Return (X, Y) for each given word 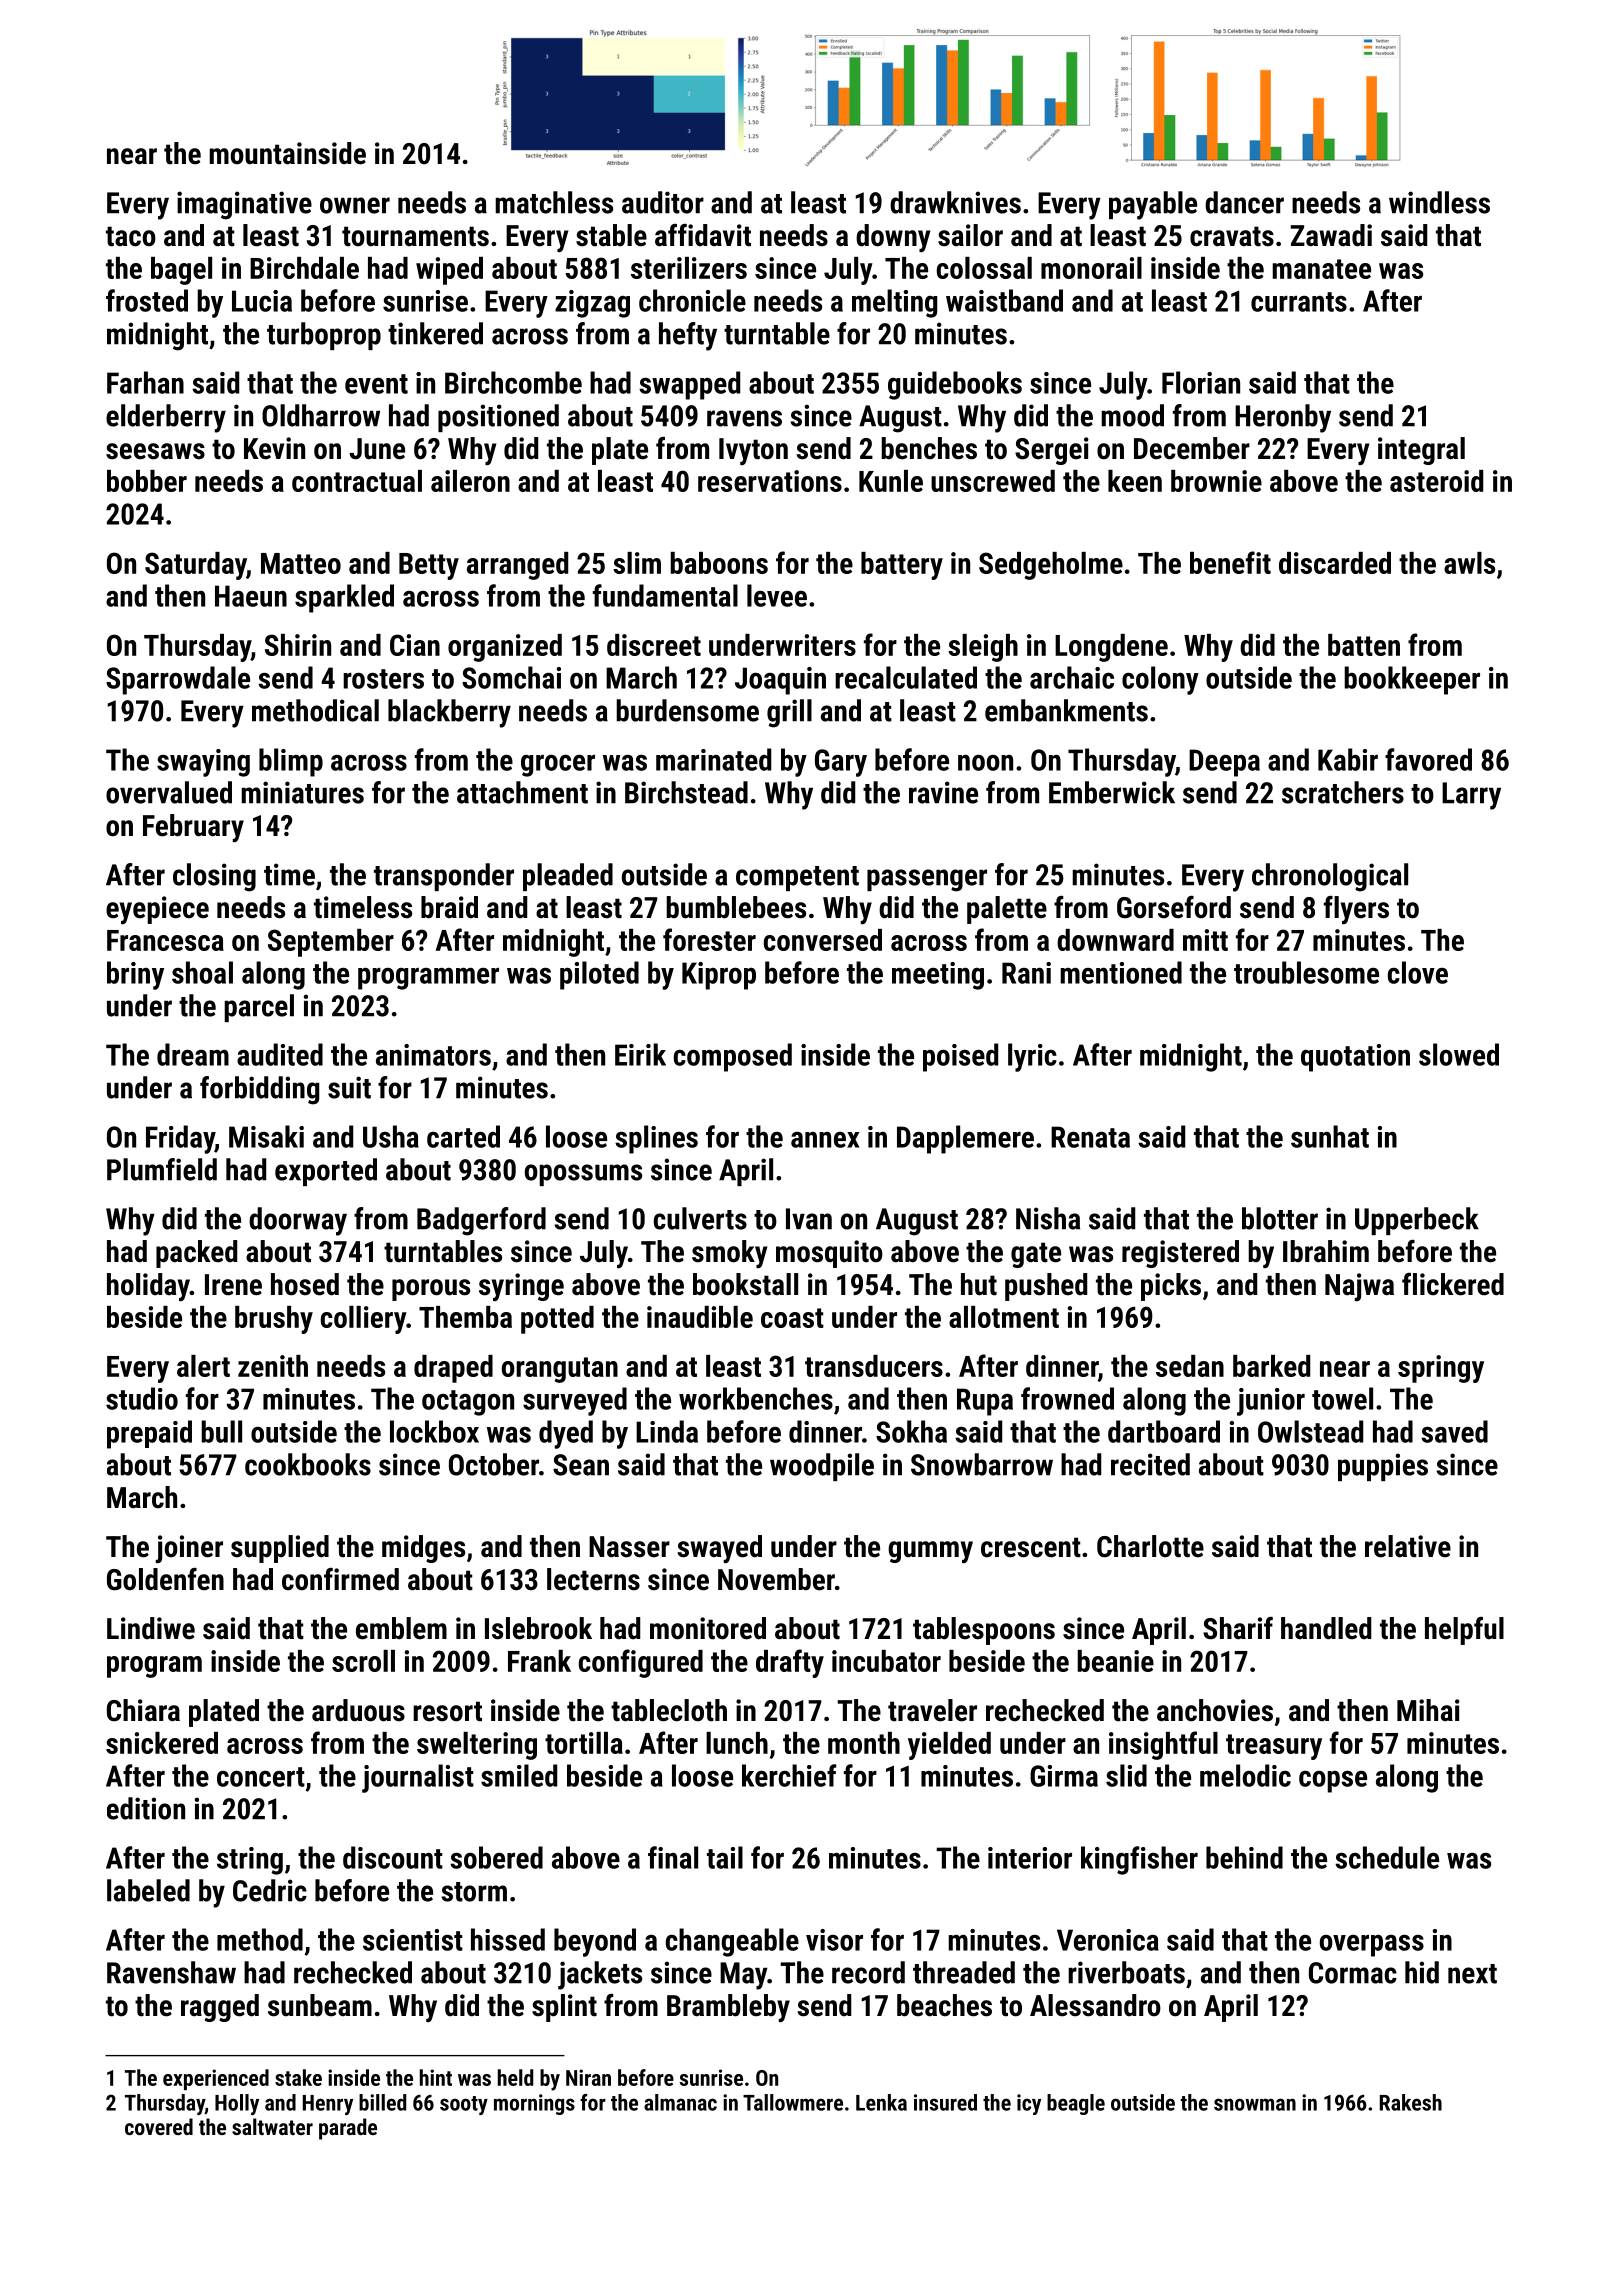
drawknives (955, 202)
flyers (1356, 910)
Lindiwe (151, 1628)
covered (159, 2126)
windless (1439, 202)
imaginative (244, 205)
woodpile (822, 1467)
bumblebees (736, 907)
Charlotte (1150, 1546)
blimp (291, 762)
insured (945, 2102)
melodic (1245, 1775)
